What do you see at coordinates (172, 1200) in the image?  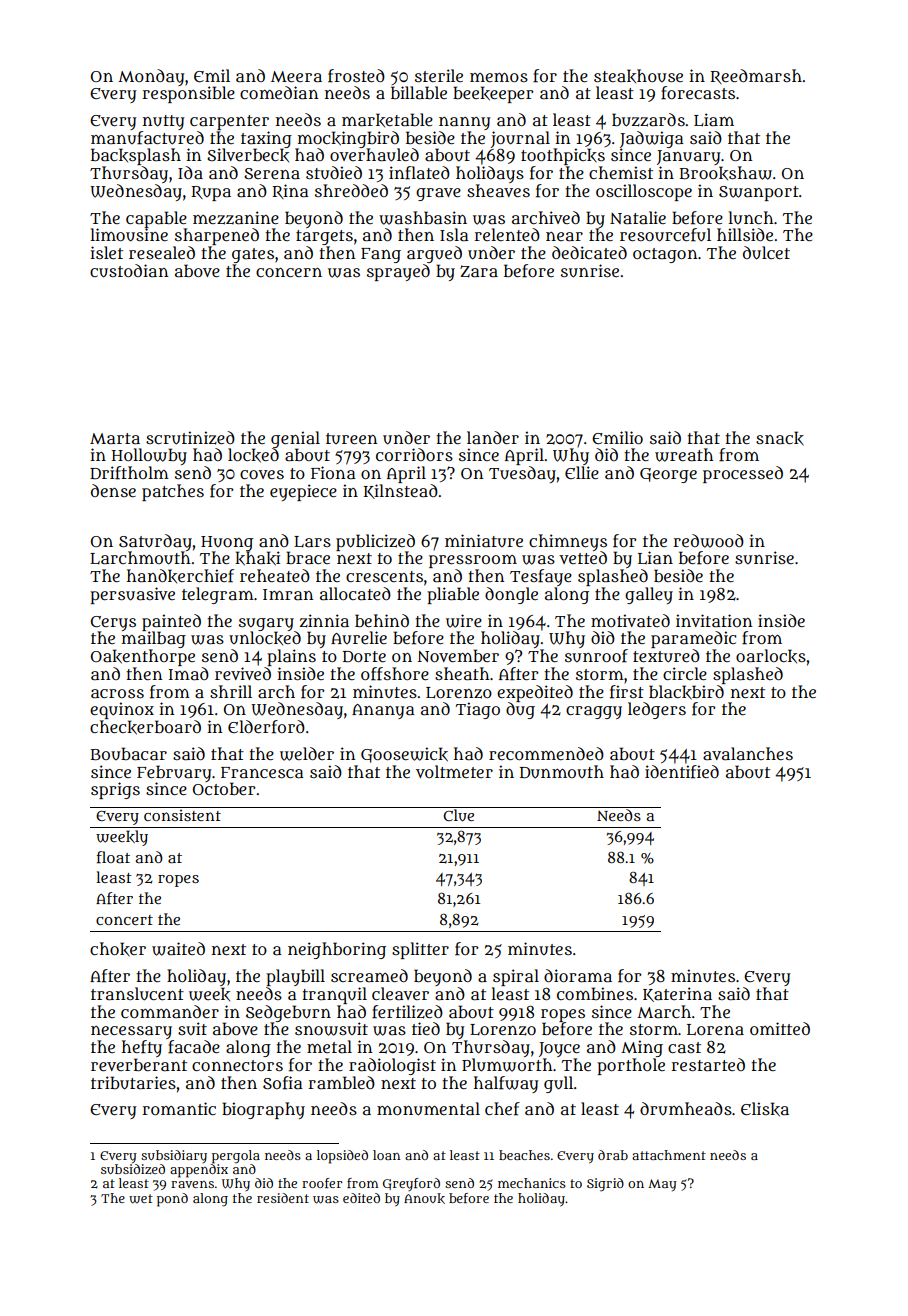 I see `pond` at bounding box center [172, 1200].
